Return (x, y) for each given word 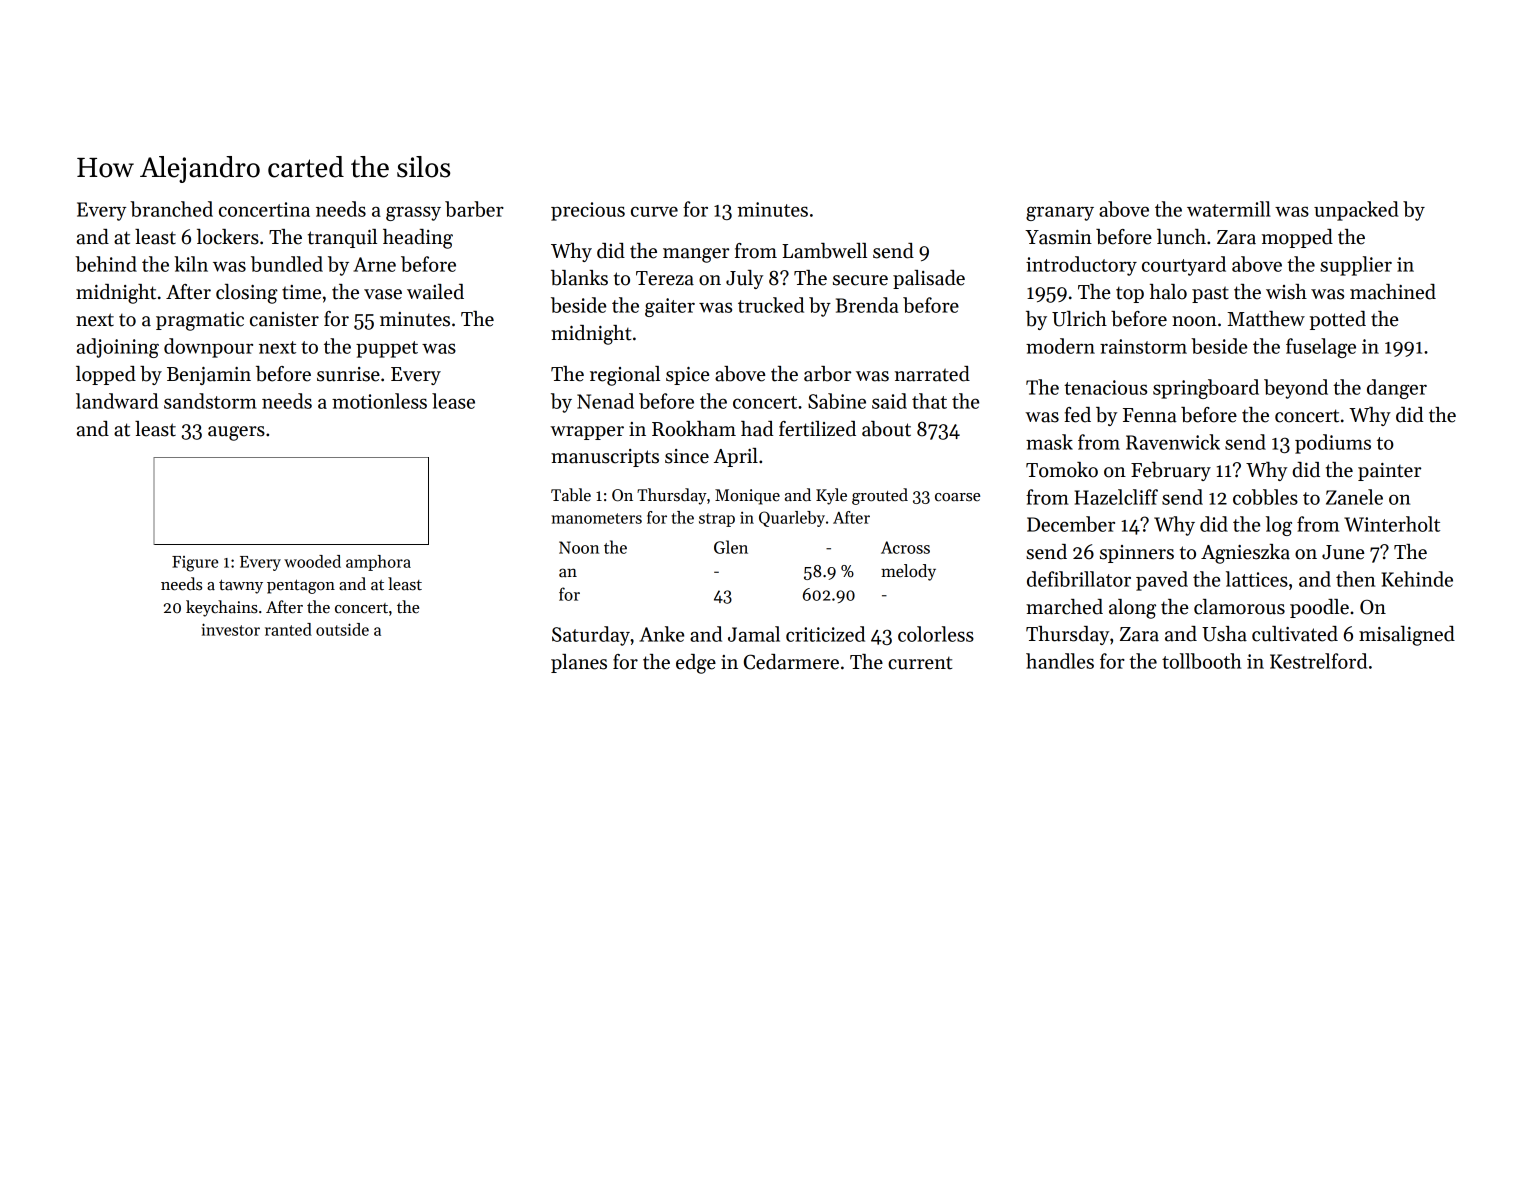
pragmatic (200, 321)
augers (236, 433)
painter (1389, 472)
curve (654, 211)
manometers (596, 518)
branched (171, 209)
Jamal (754, 634)
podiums (1333, 444)
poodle (1319, 608)
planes (579, 663)
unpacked (1356, 211)
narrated (932, 374)
